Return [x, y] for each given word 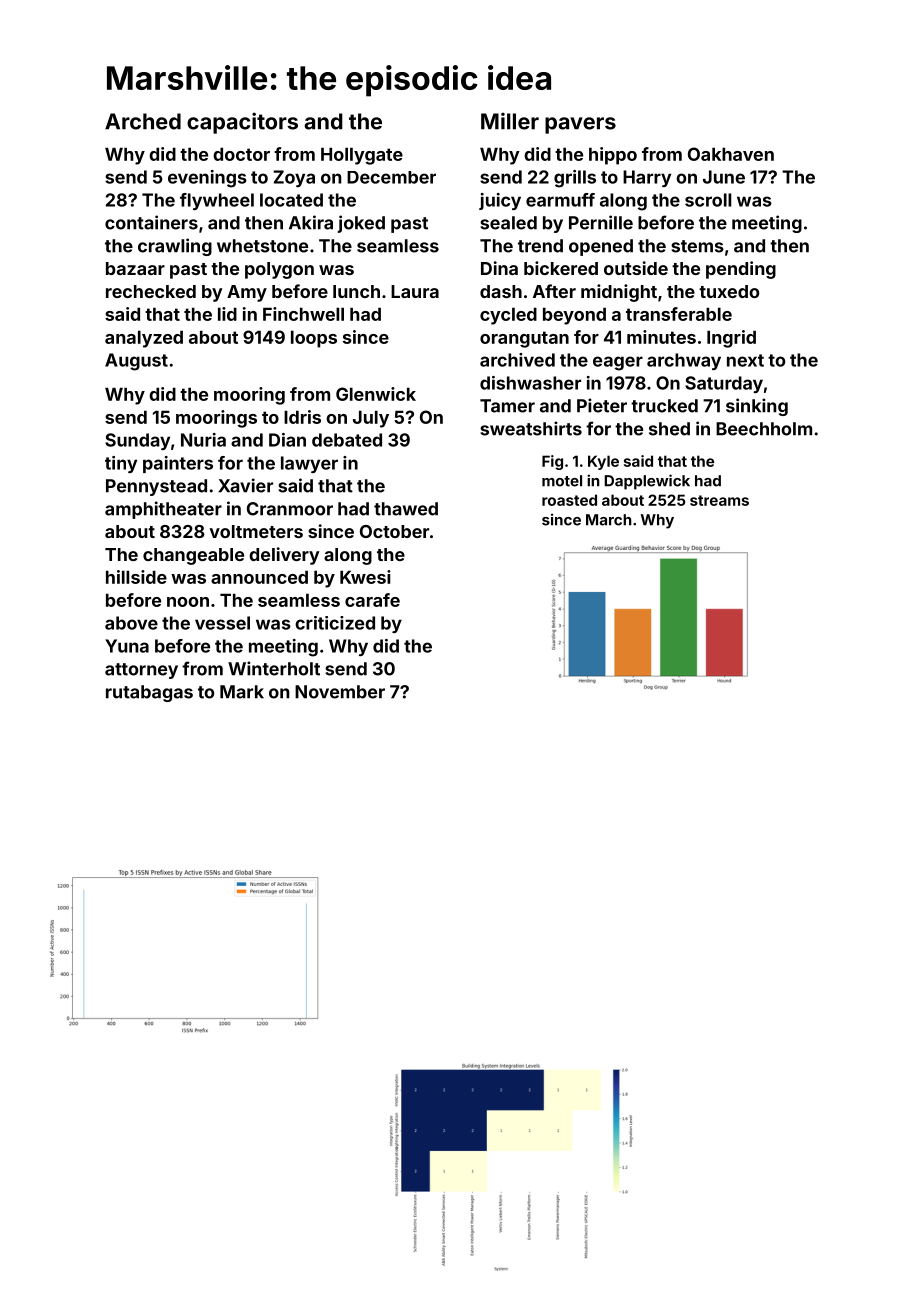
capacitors [242, 123]
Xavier [245, 485]
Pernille [601, 222]
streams [719, 500]
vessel [222, 623]
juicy [500, 201]
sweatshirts [531, 428]
